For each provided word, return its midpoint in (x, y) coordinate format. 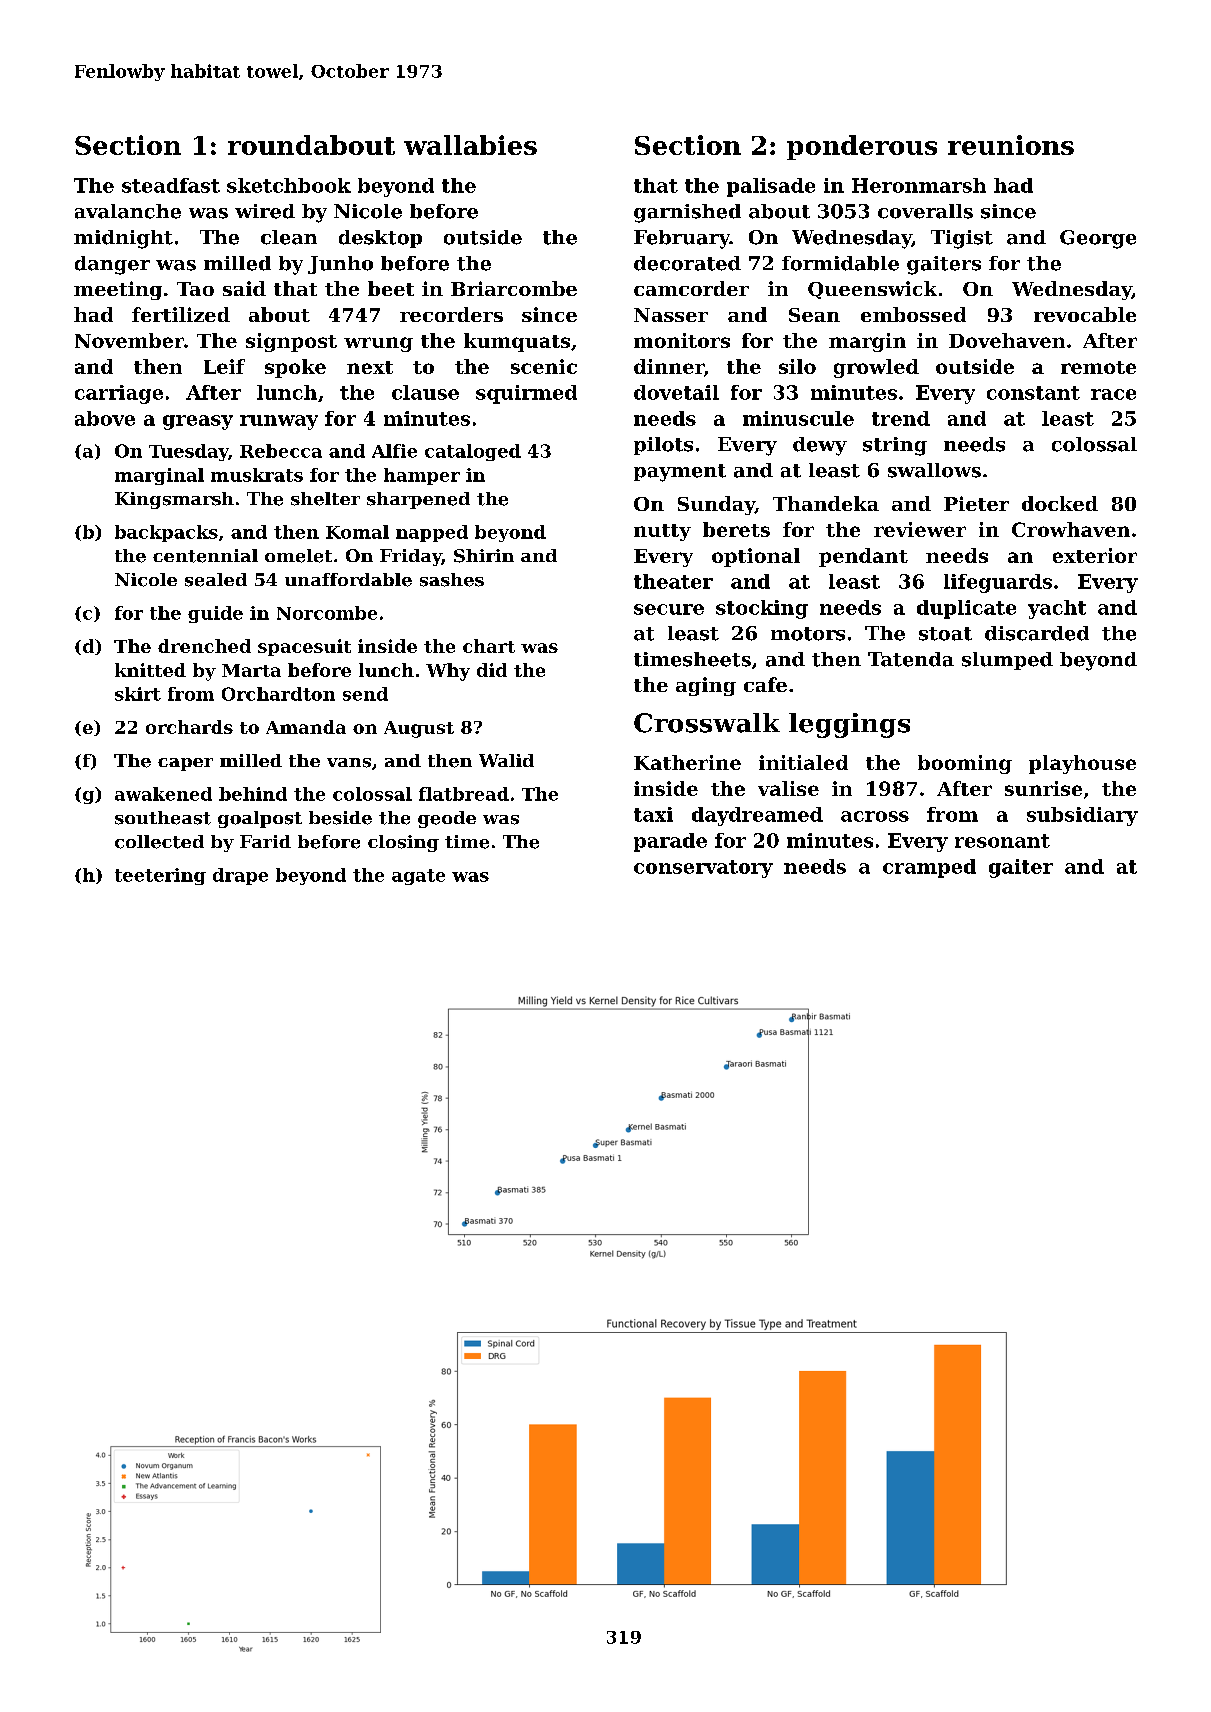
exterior (1095, 555)
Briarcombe (514, 288)
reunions (1011, 145)
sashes (452, 580)
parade (670, 842)
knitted (150, 670)
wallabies (470, 145)
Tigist (962, 239)
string (895, 446)
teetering (160, 876)
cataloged (473, 452)
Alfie (394, 451)
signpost (291, 342)
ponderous (862, 147)
